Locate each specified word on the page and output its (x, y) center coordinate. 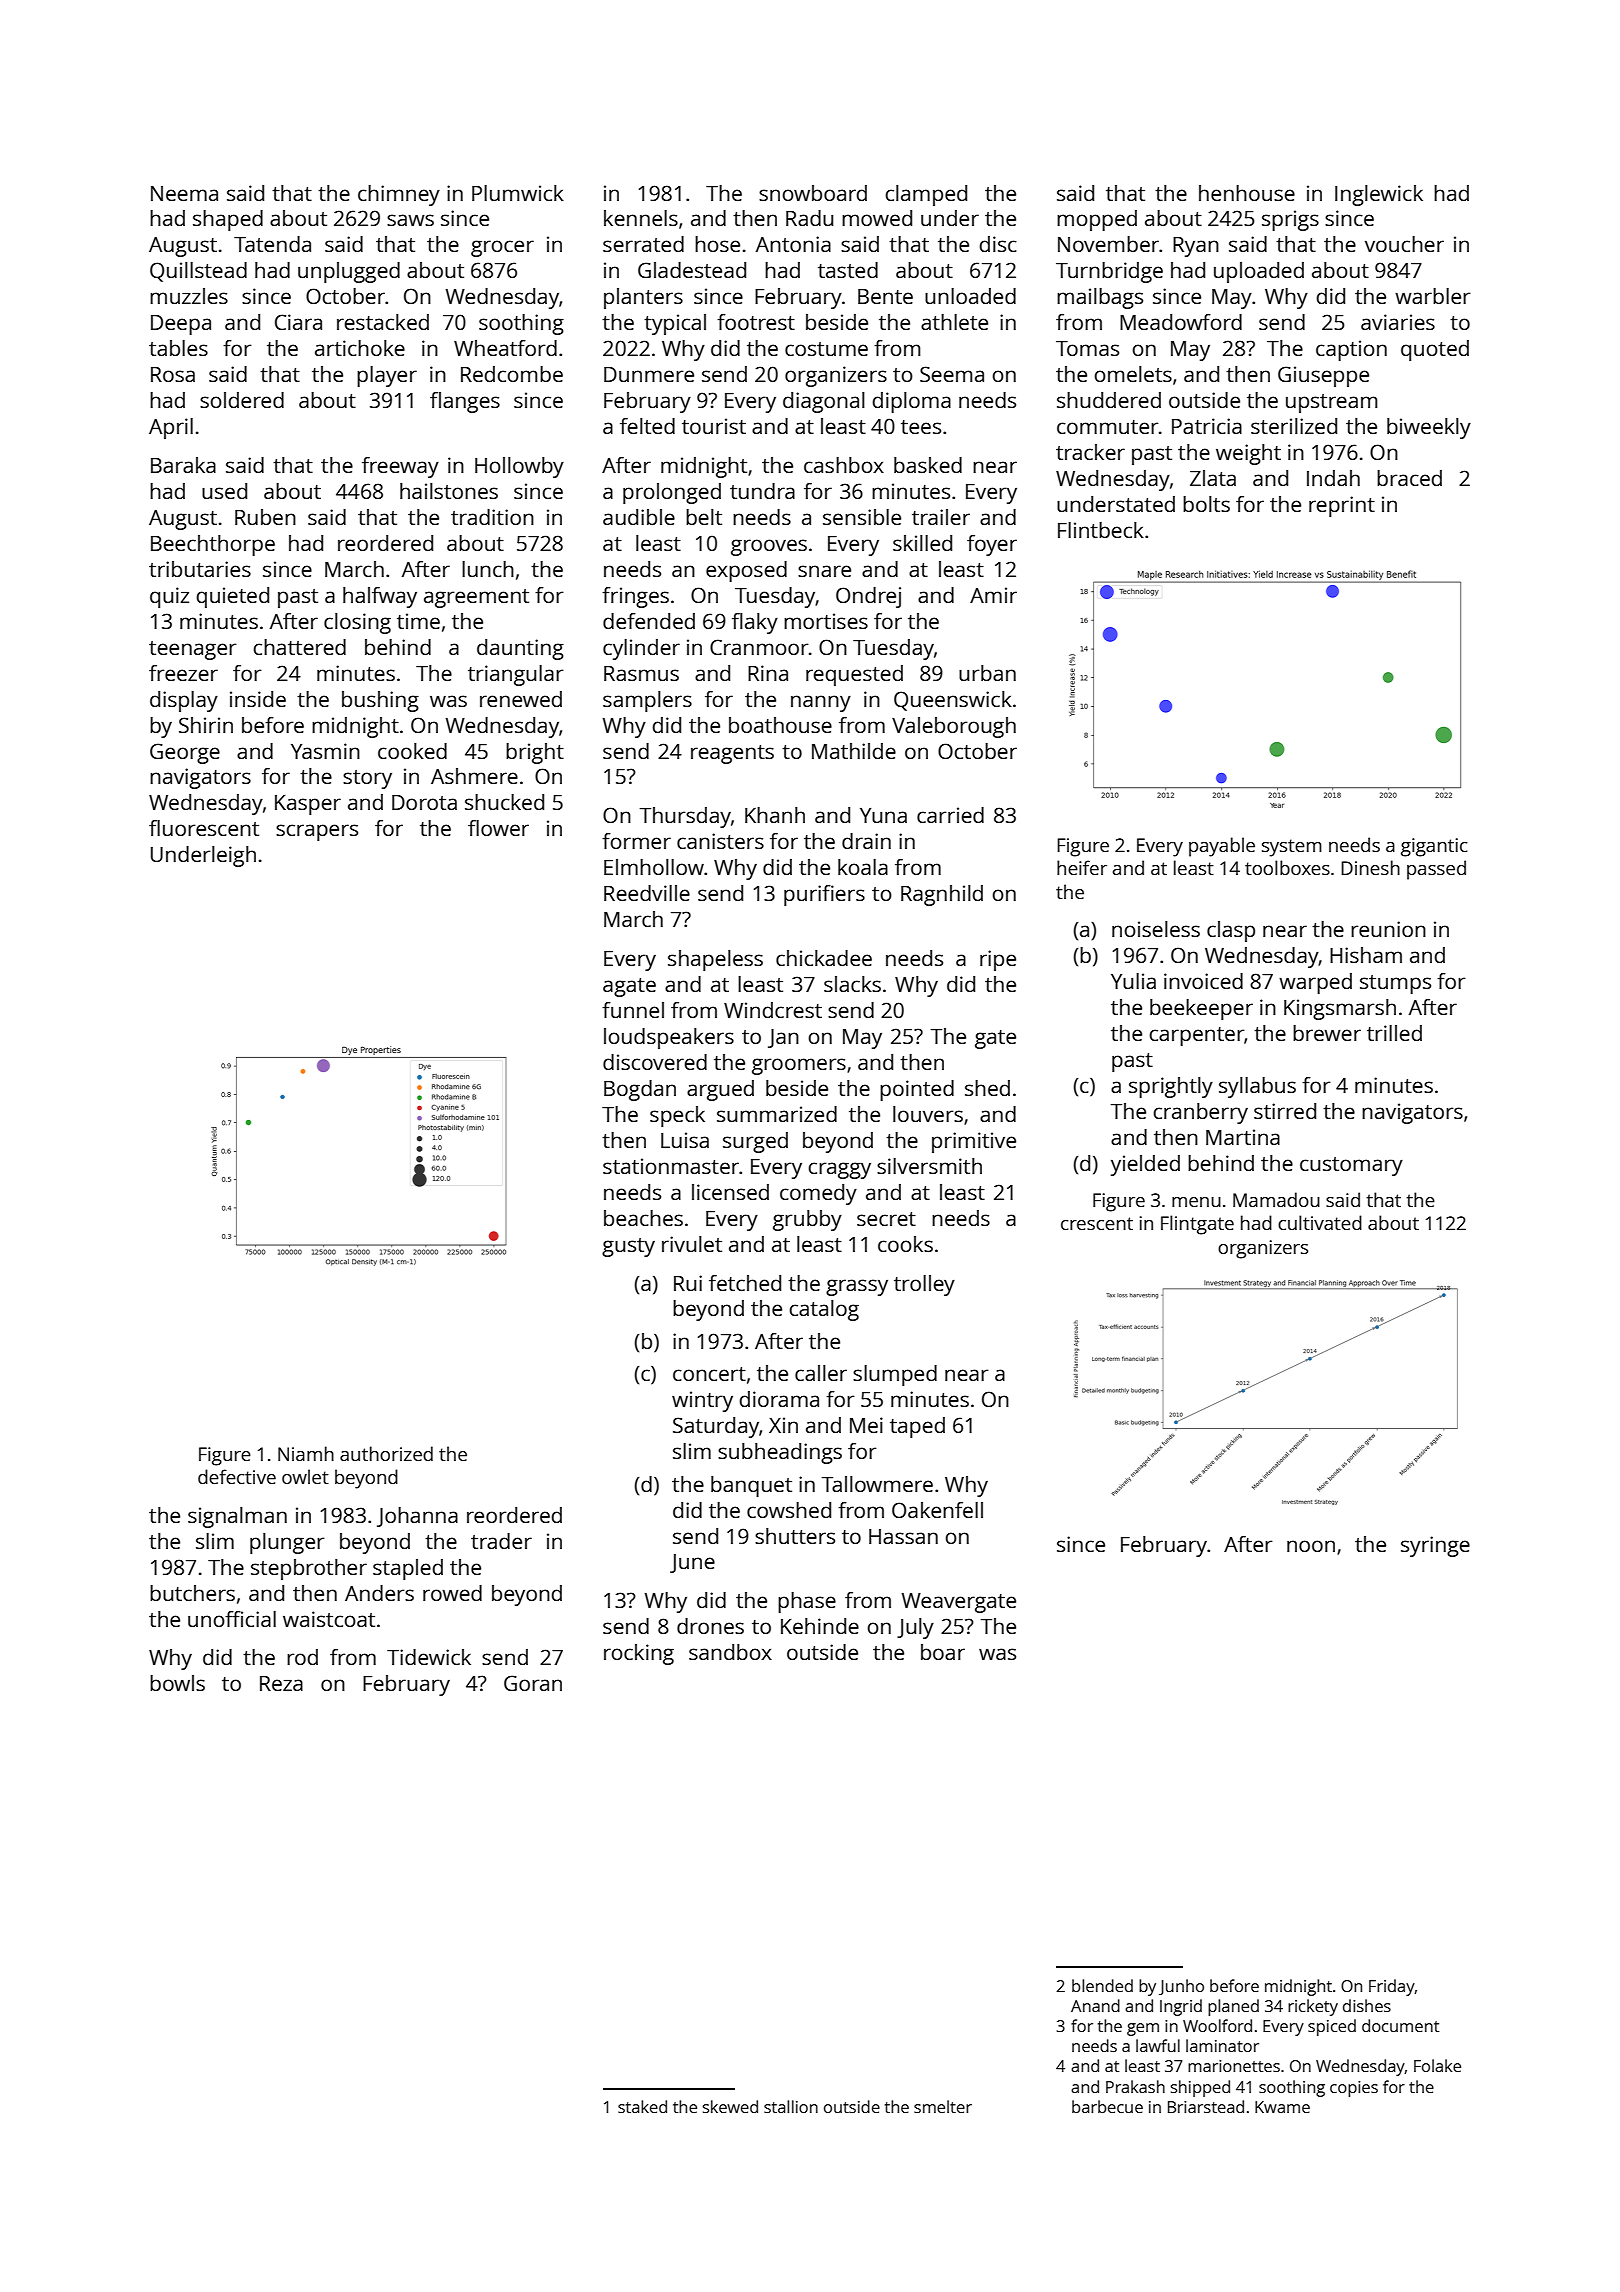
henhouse (1247, 193)
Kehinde (820, 1626)
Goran (533, 1683)
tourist (714, 426)
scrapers (317, 832)
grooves (769, 547)
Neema (184, 193)
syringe (1435, 1546)
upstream (1331, 403)
